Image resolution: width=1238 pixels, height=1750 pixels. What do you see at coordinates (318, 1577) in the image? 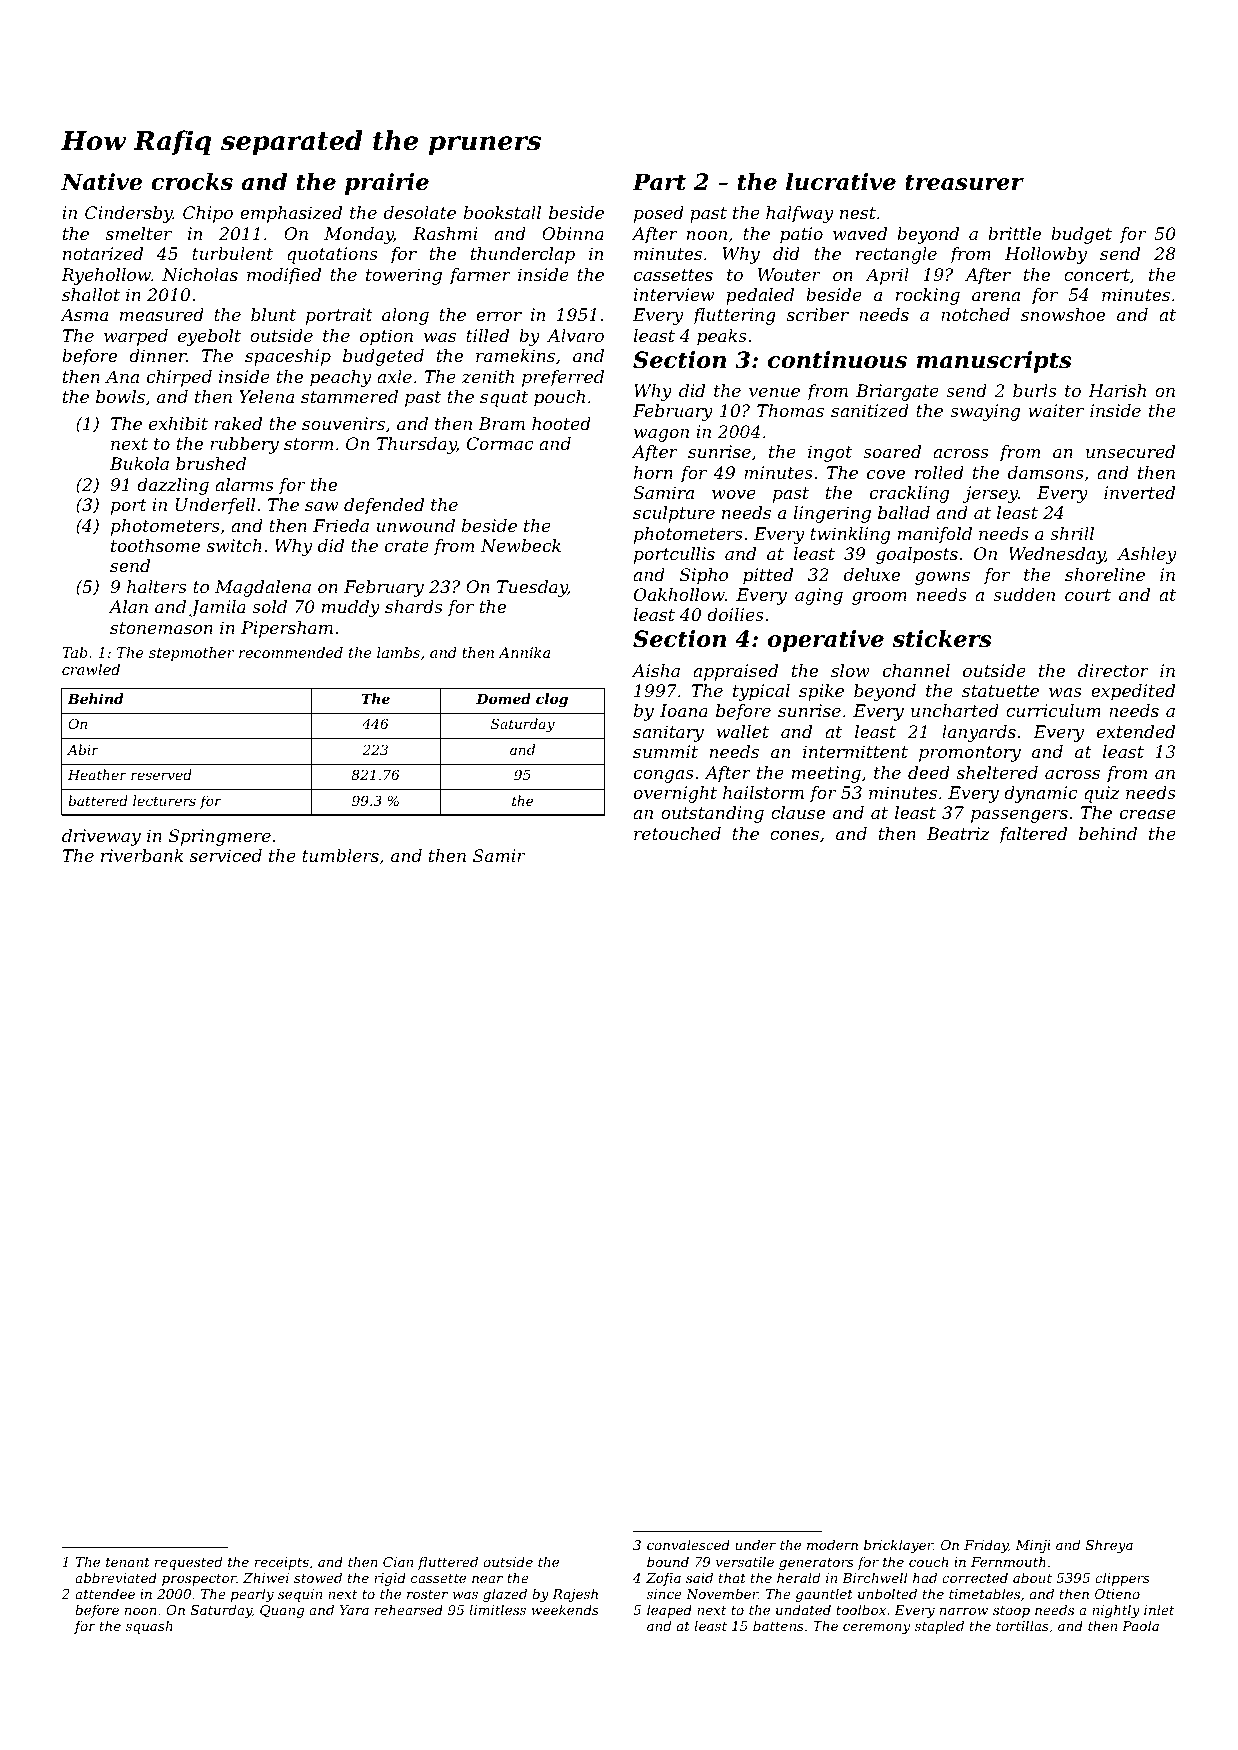
I see `stowed` at bounding box center [318, 1577].
